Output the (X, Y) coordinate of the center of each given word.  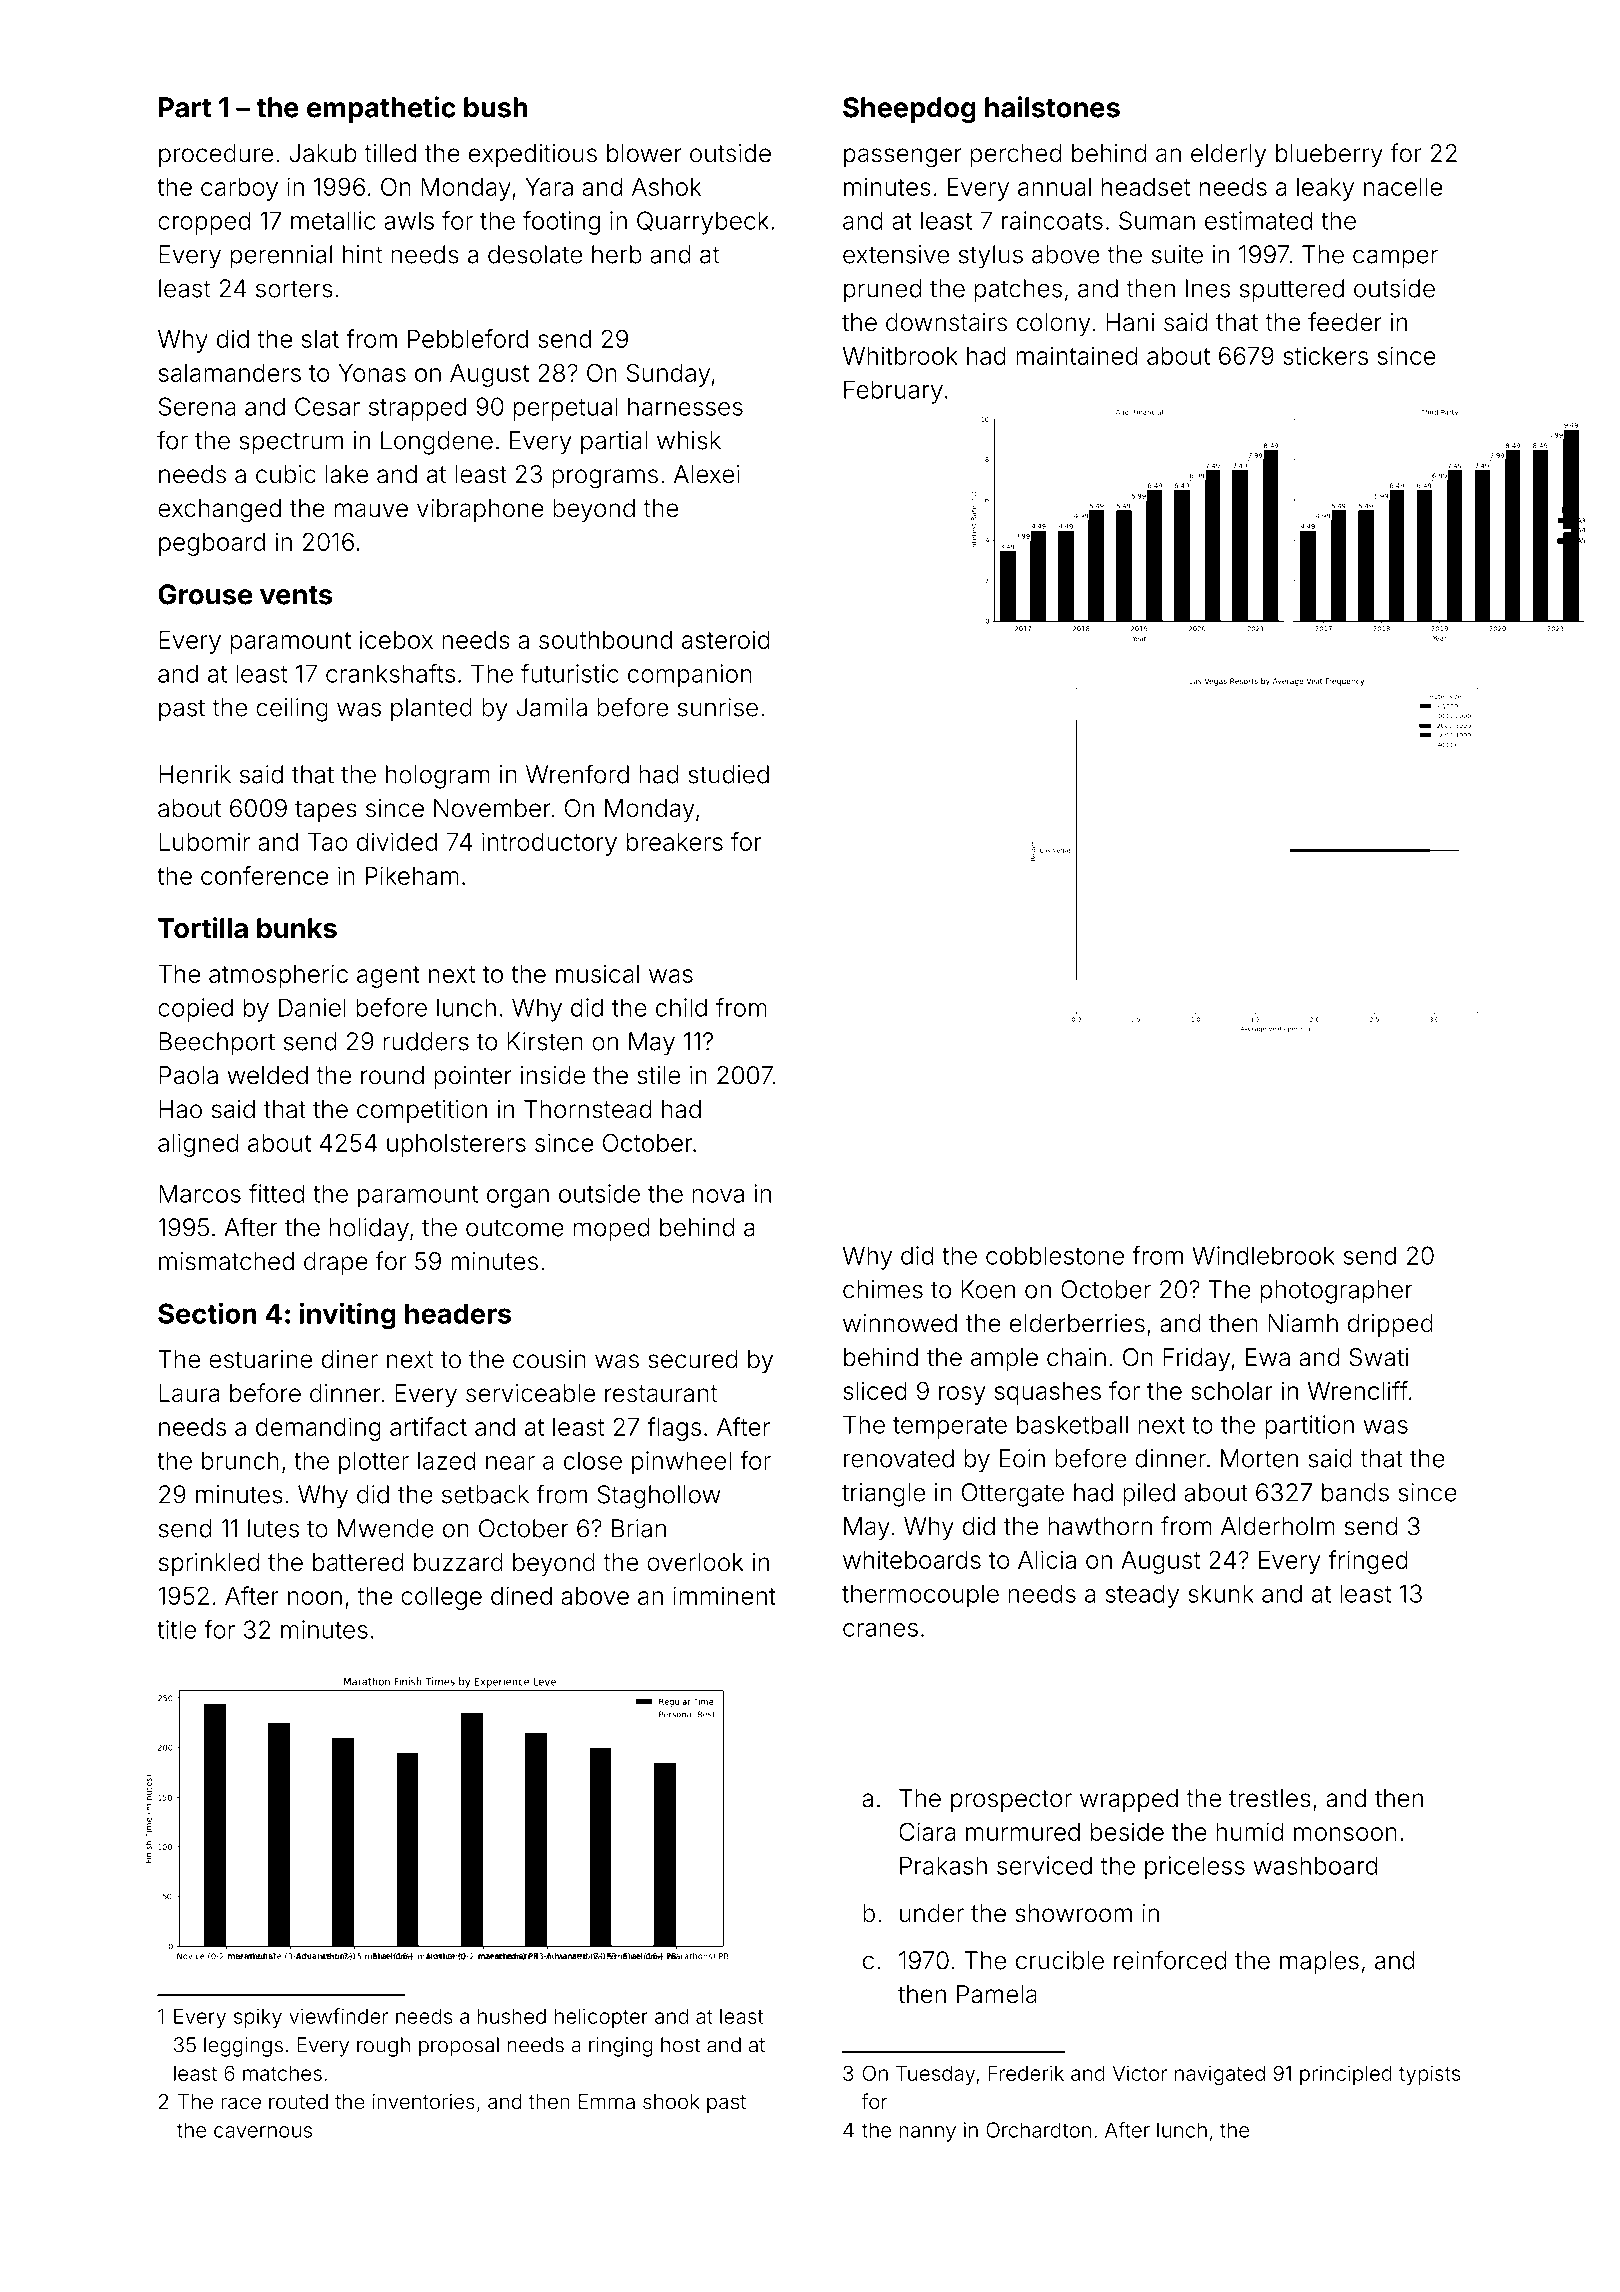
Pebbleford (468, 338)
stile (658, 1075)
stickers (1325, 355)
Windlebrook (1263, 1255)
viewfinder (338, 2016)
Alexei (707, 474)
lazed (446, 1460)
